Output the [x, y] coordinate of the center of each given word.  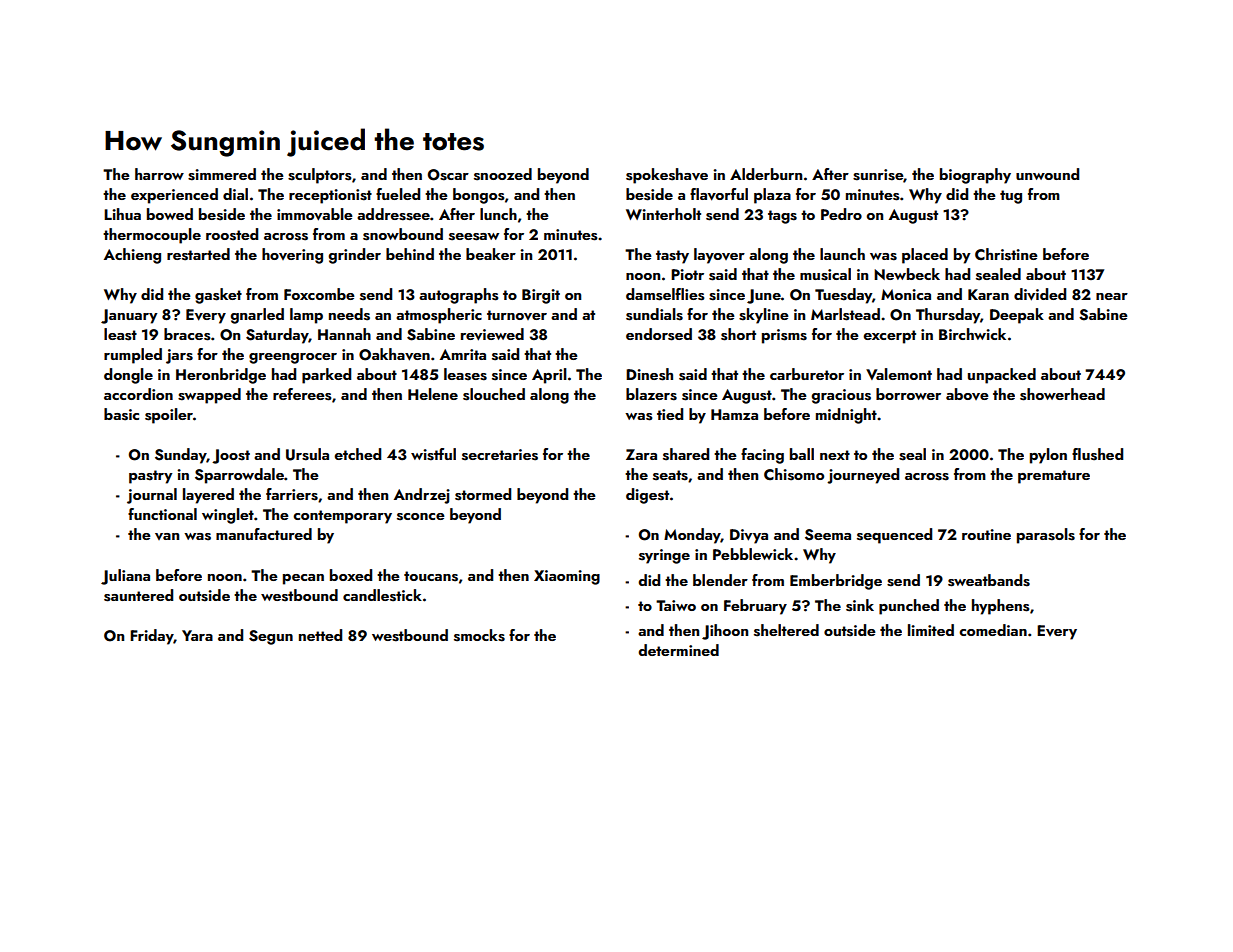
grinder [354, 256]
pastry [150, 477]
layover [719, 256]
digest [647, 496]
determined [678, 650]
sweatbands [989, 580]
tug [1011, 197]
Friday [151, 637]
